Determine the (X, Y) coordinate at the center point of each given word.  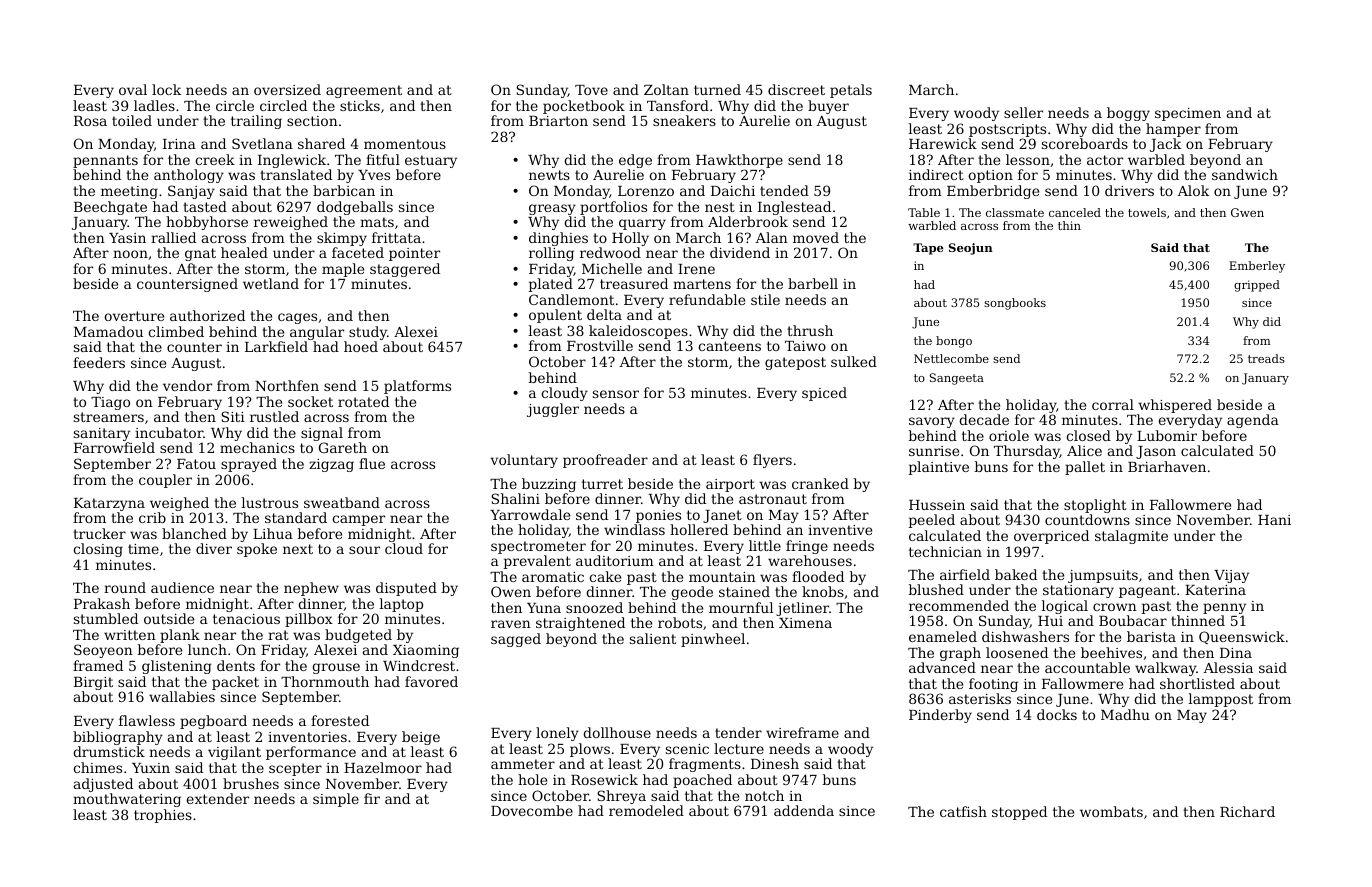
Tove (591, 90)
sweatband (342, 502)
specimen (1188, 114)
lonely (557, 734)
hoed (361, 346)
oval (133, 89)
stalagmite (1131, 537)
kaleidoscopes (638, 332)
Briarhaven (1167, 466)
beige (421, 738)
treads (1266, 358)
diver (214, 548)
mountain (722, 577)
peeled (932, 521)
